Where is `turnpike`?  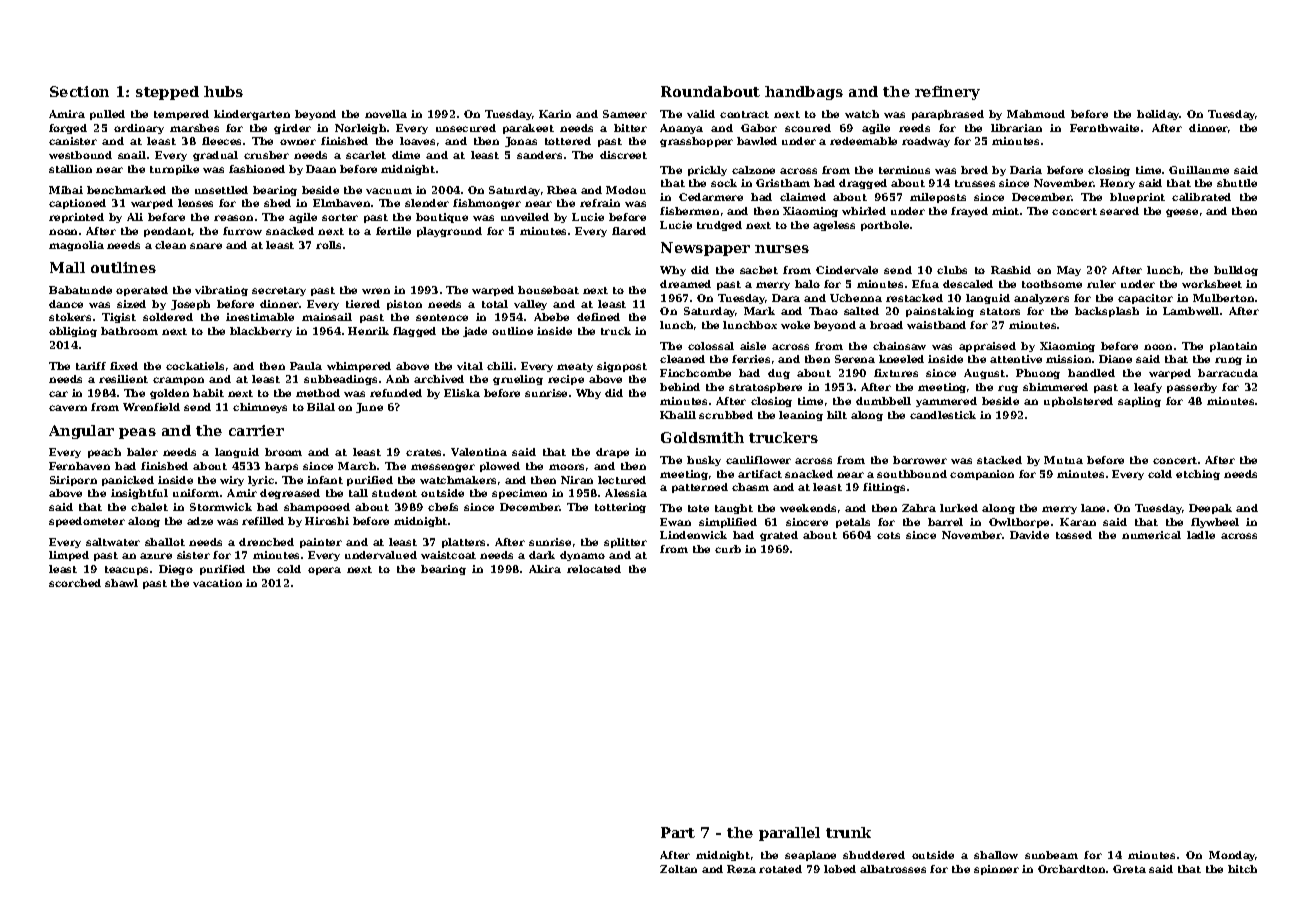 turnpike is located at coordinates (174, 170).
